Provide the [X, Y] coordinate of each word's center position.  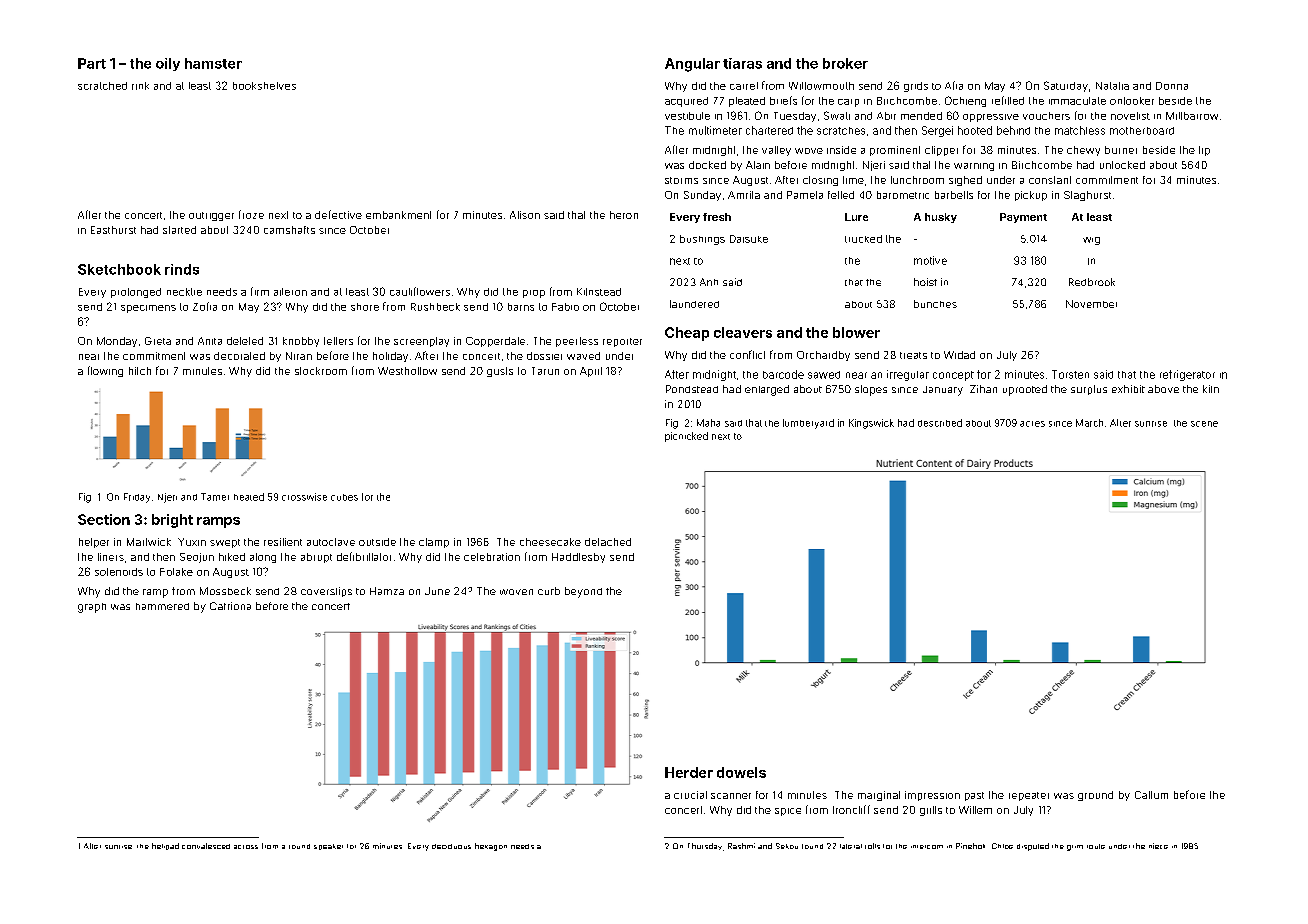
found [812, 846]
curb [549, 591]
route [1096, 846]
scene [1204, 424]
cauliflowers [420, 291]
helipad [165, 846]
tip [1204, 151]
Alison [525, 215]
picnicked [686, 437]
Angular [692, 65]
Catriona [230, 606]
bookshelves [264, 86]
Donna [1172, 86]
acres [1032, 424]
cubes [344, 497]
